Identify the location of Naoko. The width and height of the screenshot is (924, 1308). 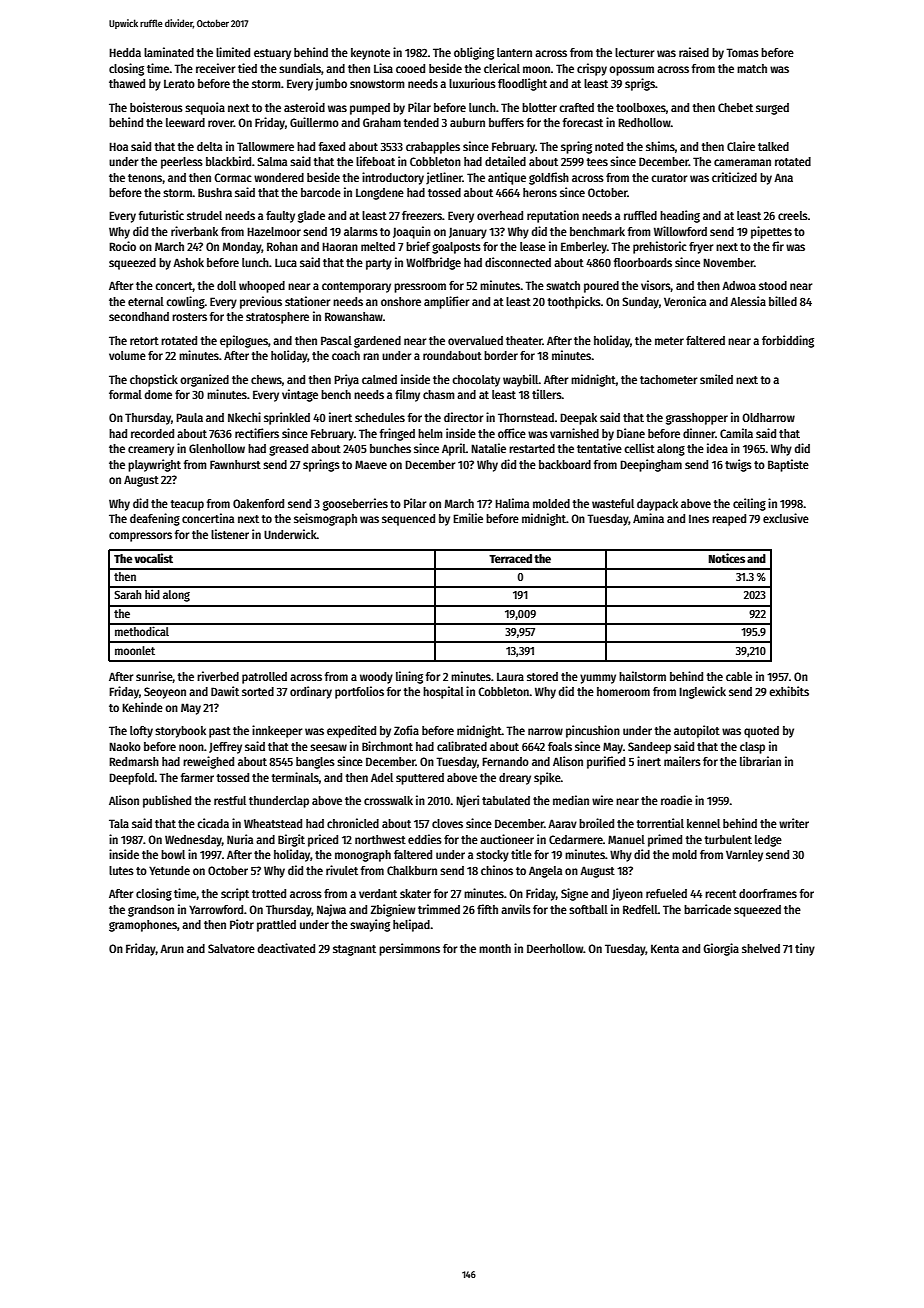
(125, 746).
